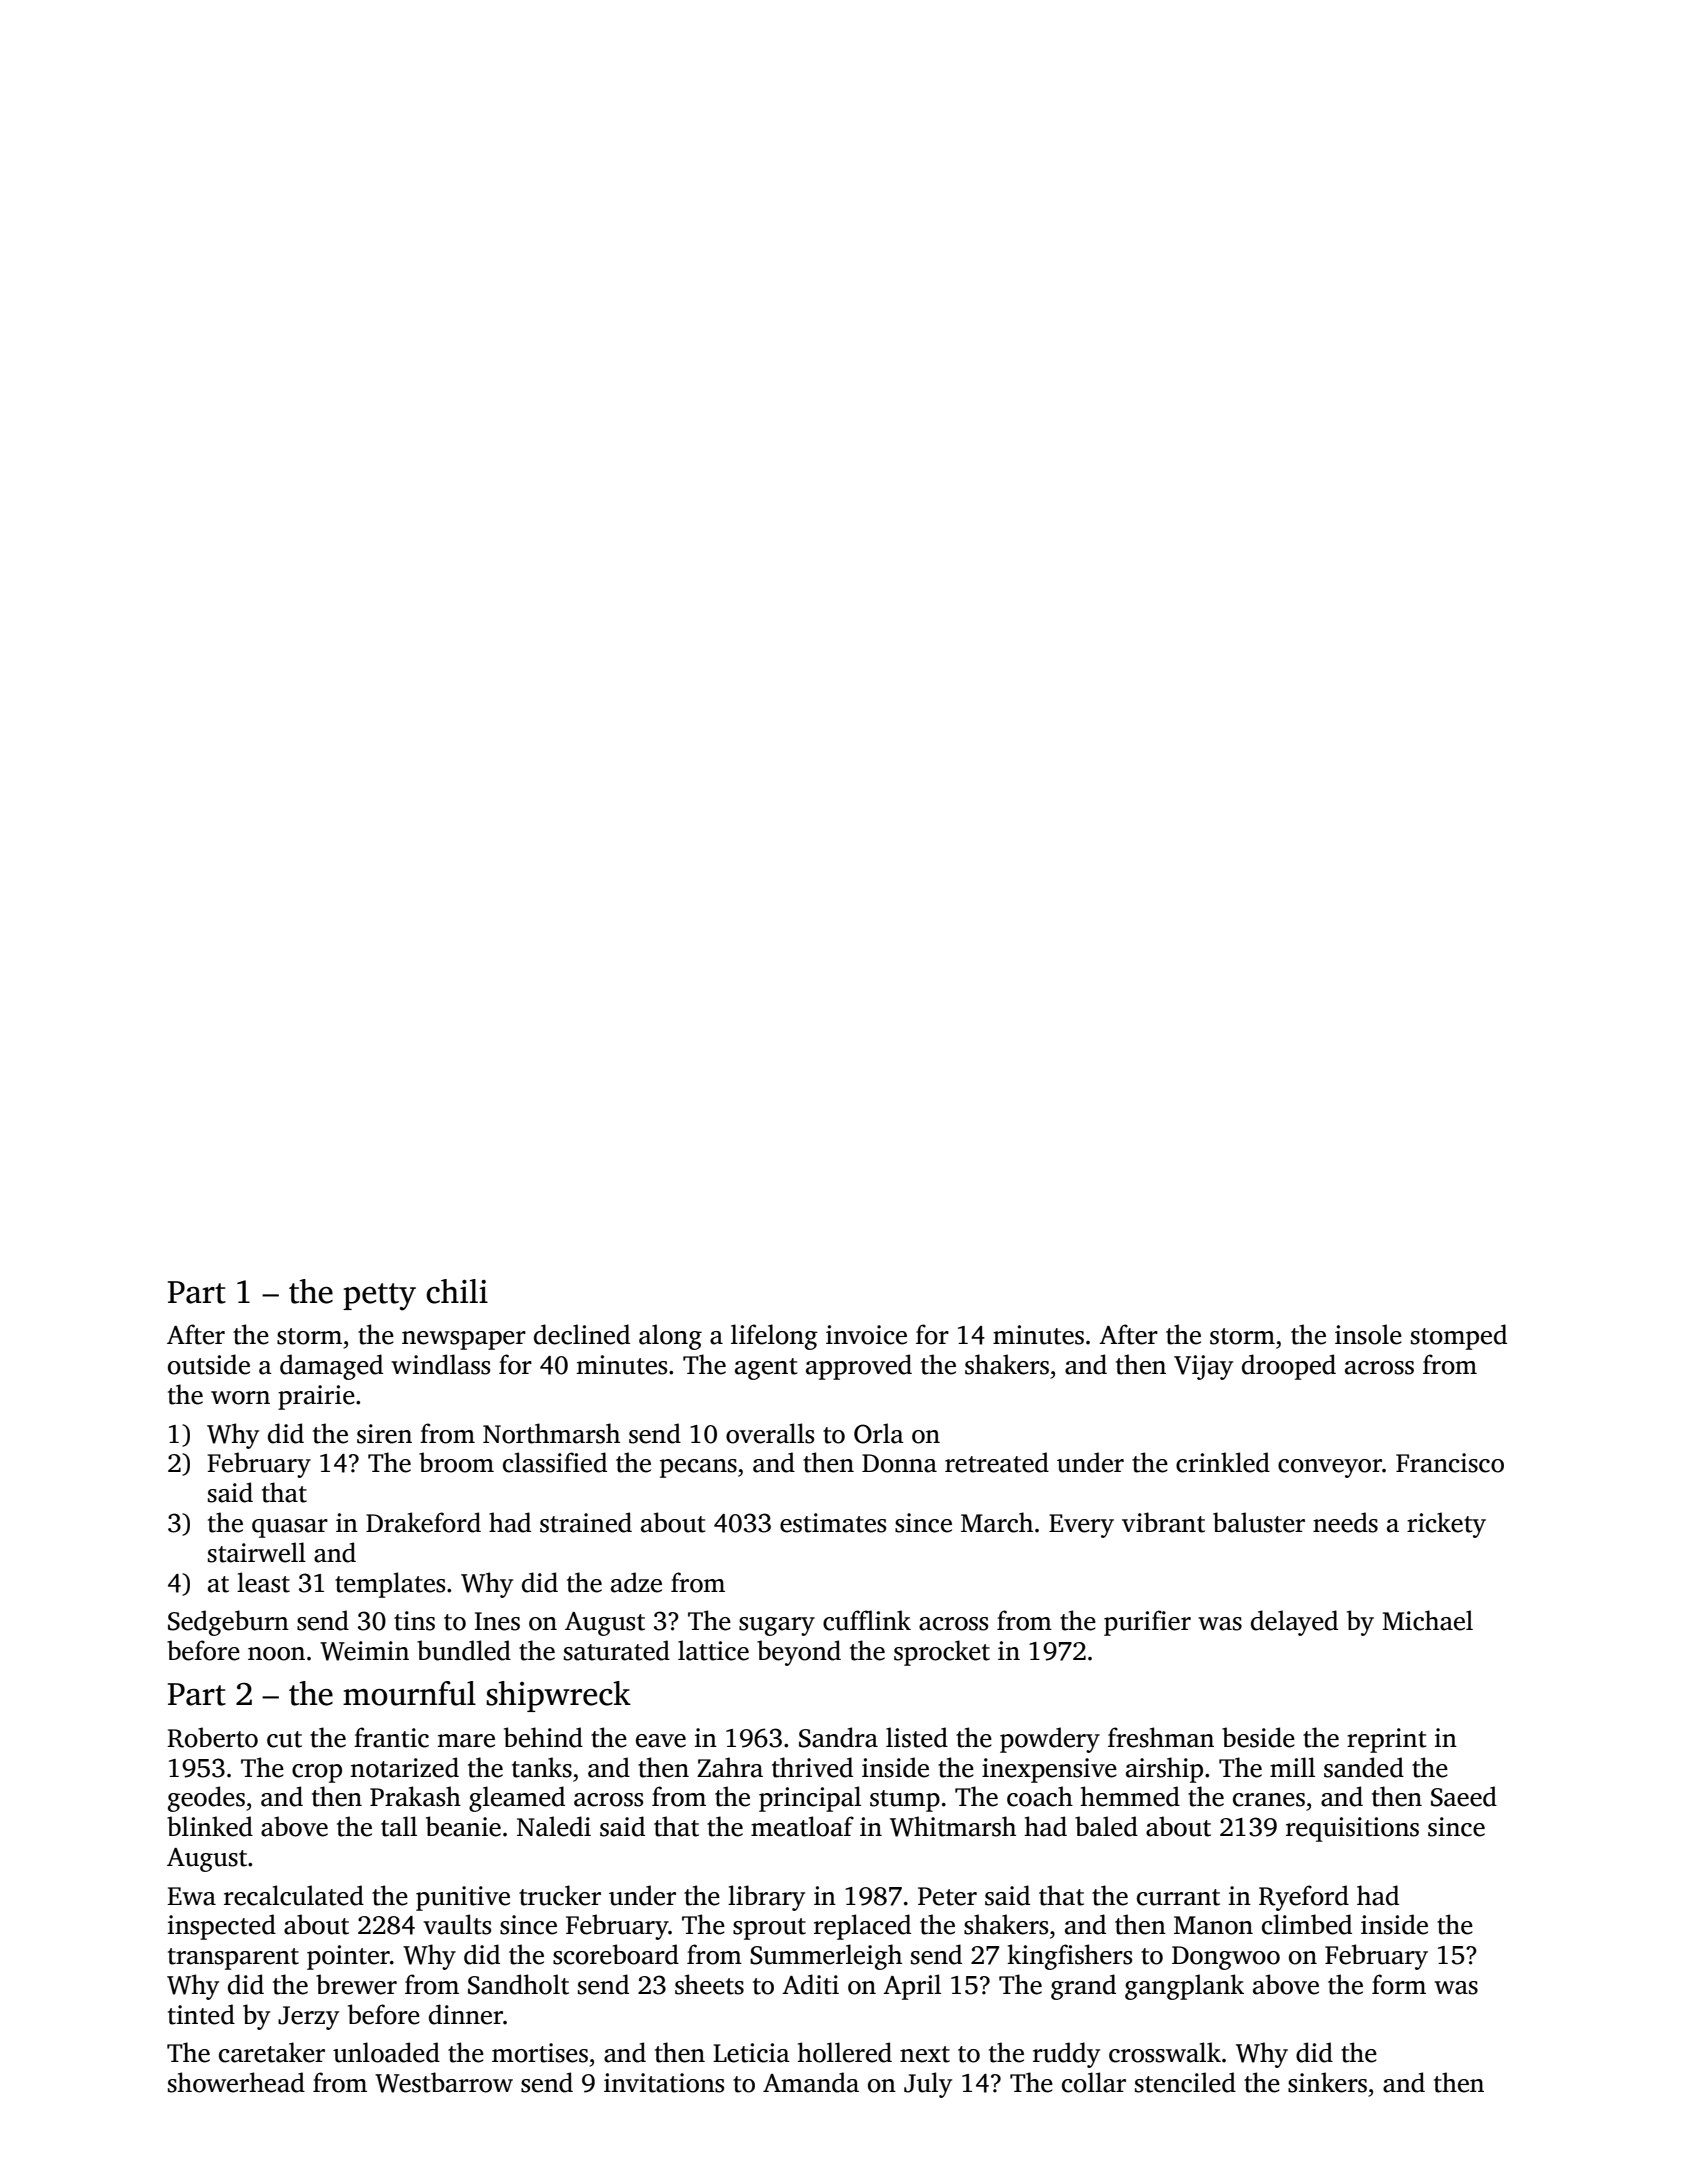  What do you see at coordinates (661, 1741) in the document?
I see `eave` at bounding box center [661, 1741].
